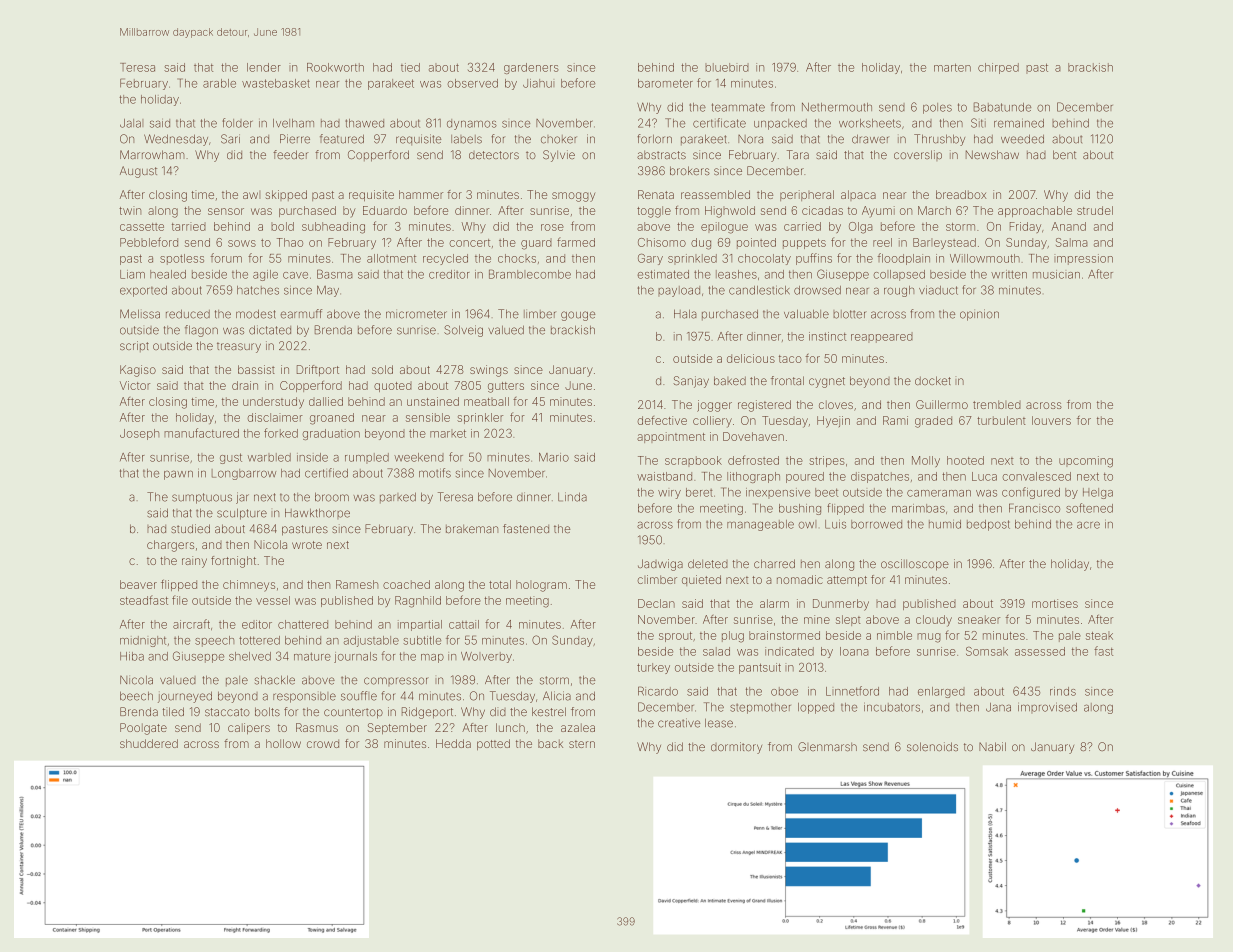 The image size is (1233, 952). What do you see at coordinates (283, 743) in the page?
I see `hollow` at bounding box center [283, 743].
